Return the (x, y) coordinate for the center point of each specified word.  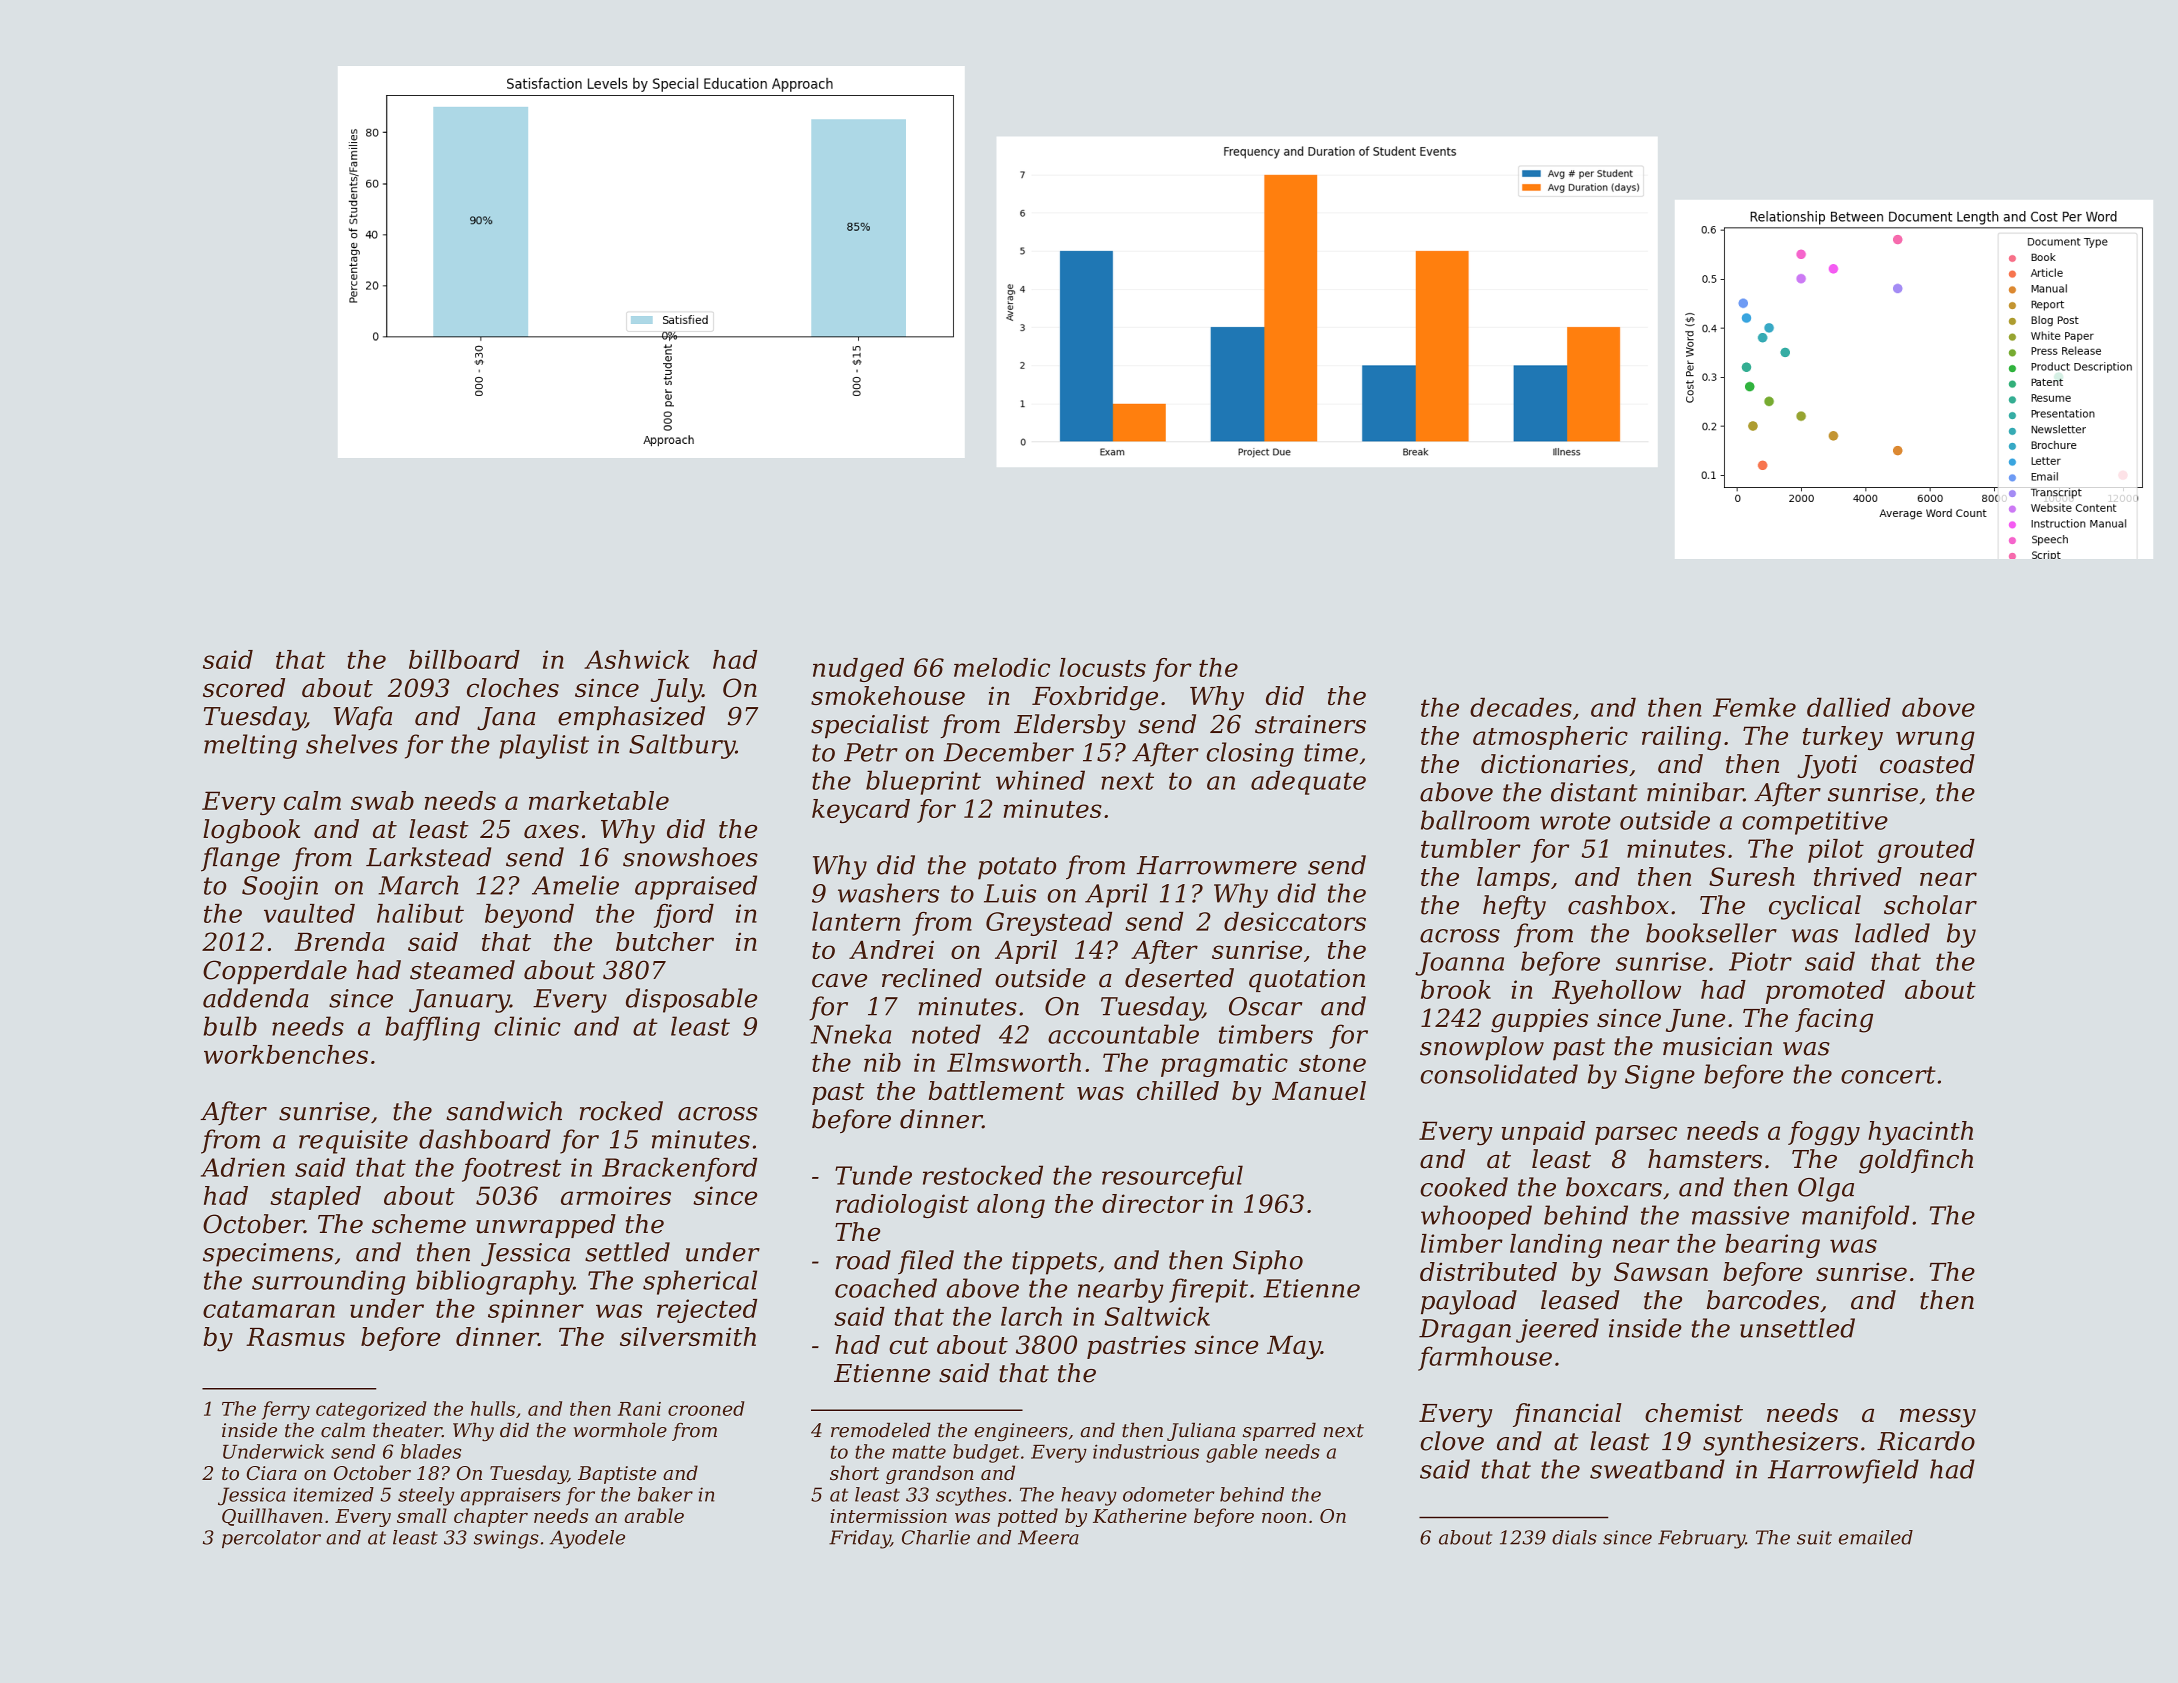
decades (1521, 707)
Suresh (1752, 876)
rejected (707, 1311)
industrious (1146, 1451)
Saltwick (1157, 1316)
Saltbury (682, 746)
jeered (1557, 1330)
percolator (271, 1539)
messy (1938, 1418)
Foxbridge (1095, 698)
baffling (432, 1028)
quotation (1307, 980)
